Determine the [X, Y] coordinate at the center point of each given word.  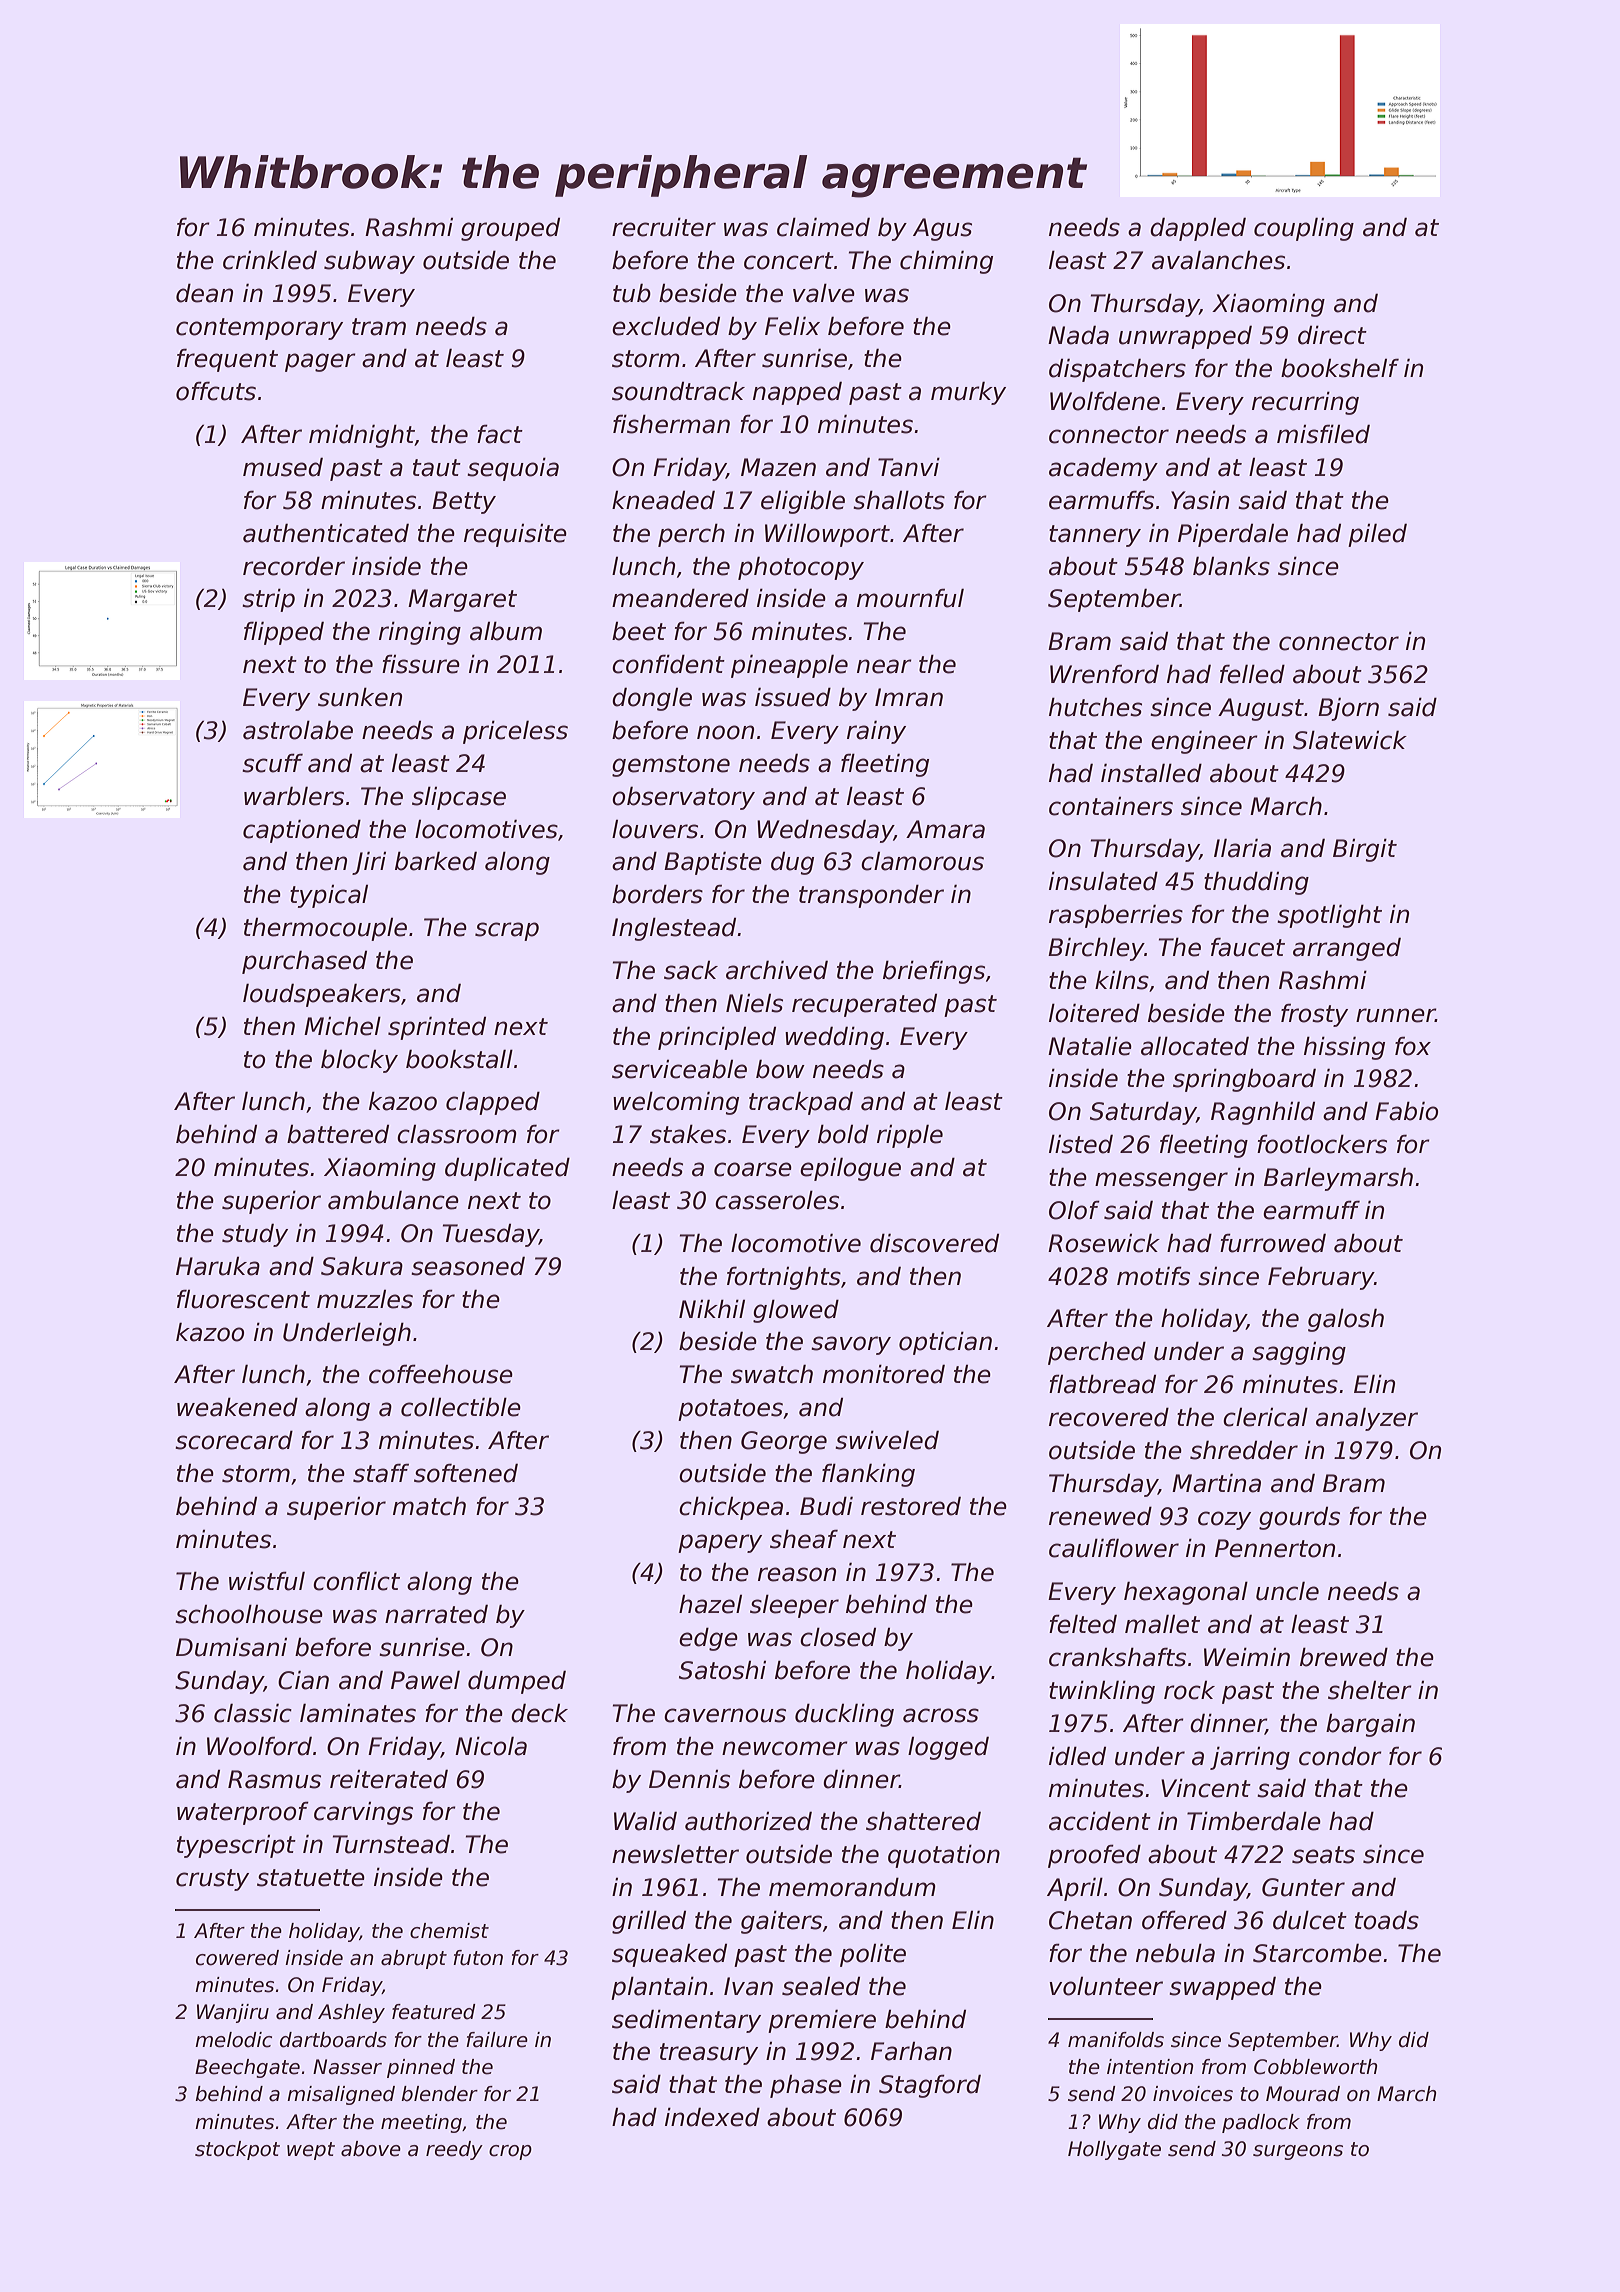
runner [1395, 1015]
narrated [436, 1614]
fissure [421, 664]
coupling [1304, 229]
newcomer [785, 1748]
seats [1323, 1855]
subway [369, 262]
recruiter [664, 227]
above [371, 2149]
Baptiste [713, 863]
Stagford [930, 2086]
